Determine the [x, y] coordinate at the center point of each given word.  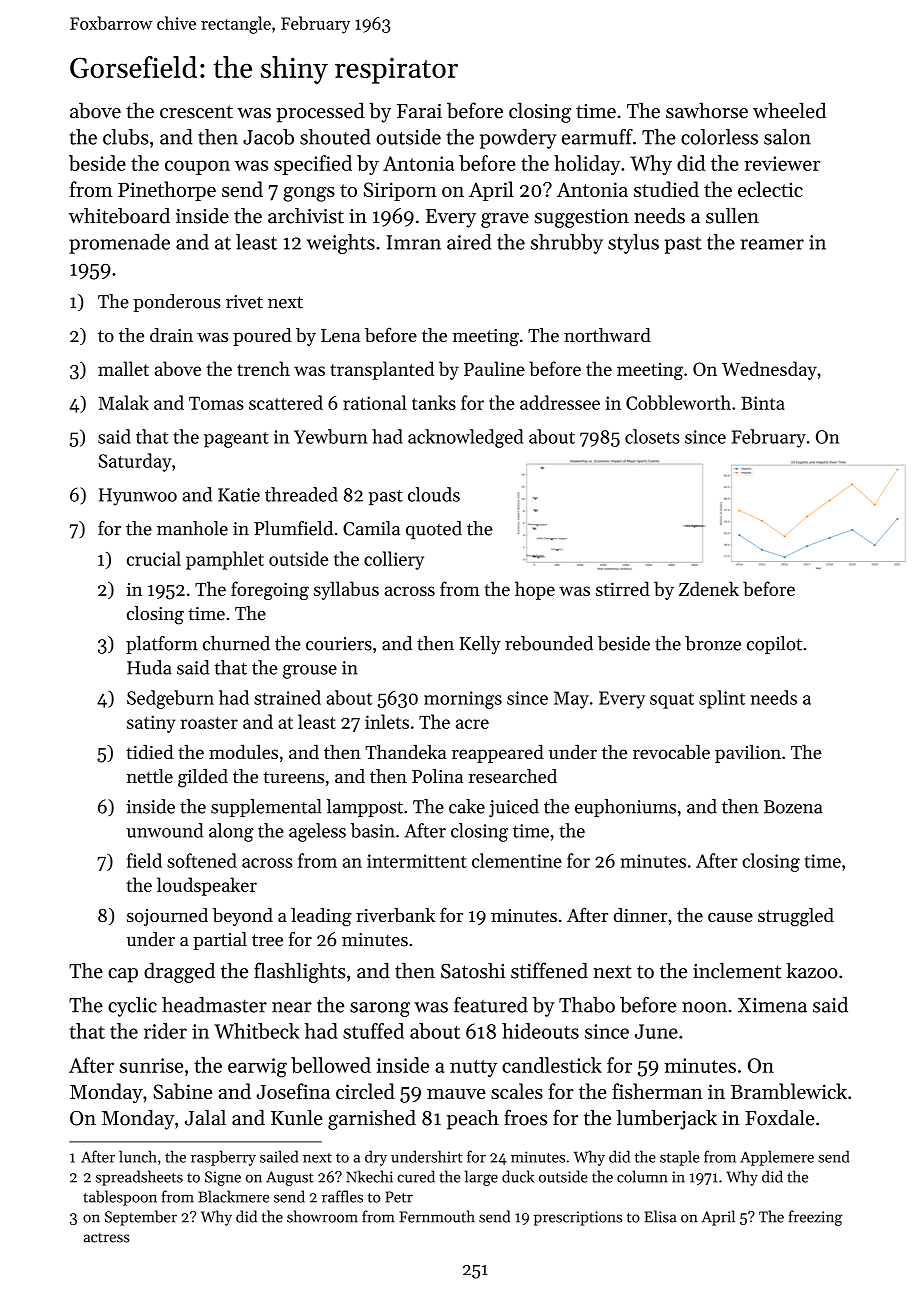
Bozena [793, 807]
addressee [560, 402]
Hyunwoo [138, 497]
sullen [732, 216]
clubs [126, 137]
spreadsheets [139, 1178]
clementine [517, 860]
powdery [518, 139]
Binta [763, 403]
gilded [203, 778]
